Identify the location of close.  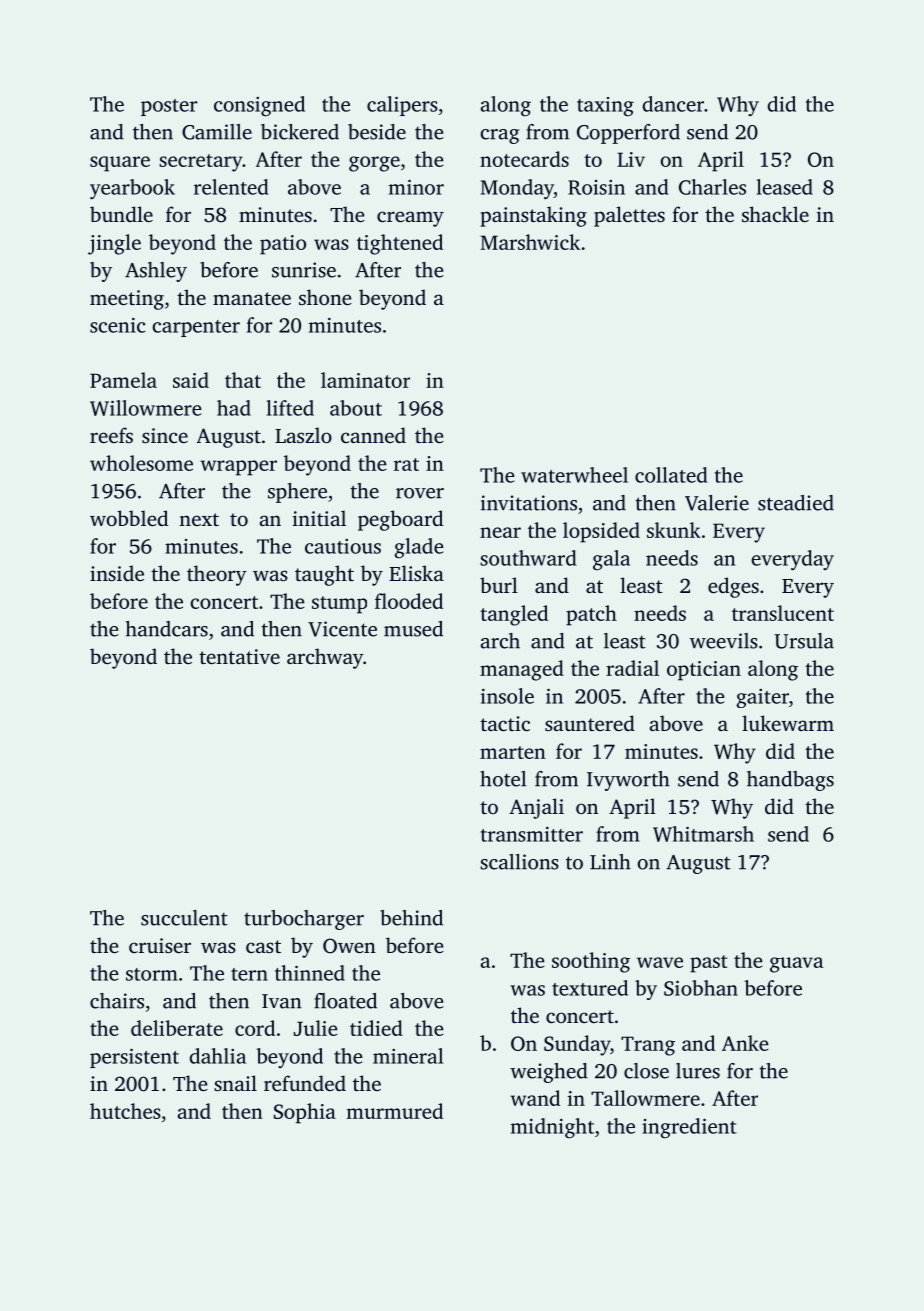
(646, 1071).
